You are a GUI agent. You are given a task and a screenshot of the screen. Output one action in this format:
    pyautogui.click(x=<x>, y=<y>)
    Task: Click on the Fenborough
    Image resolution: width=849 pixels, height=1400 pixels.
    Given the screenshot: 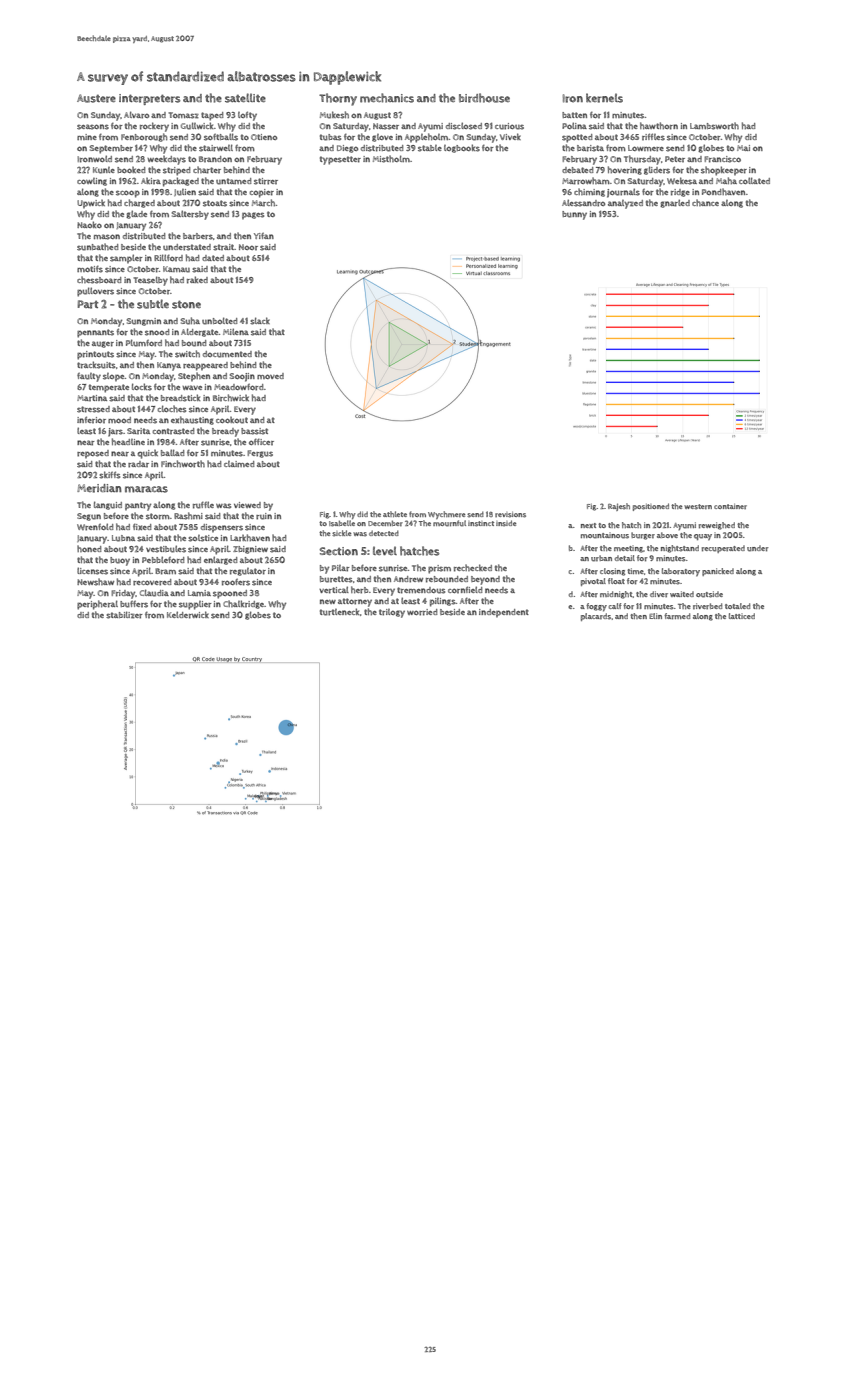 What is the action you would take?
    pyautogui.click(x=144, y=137)
